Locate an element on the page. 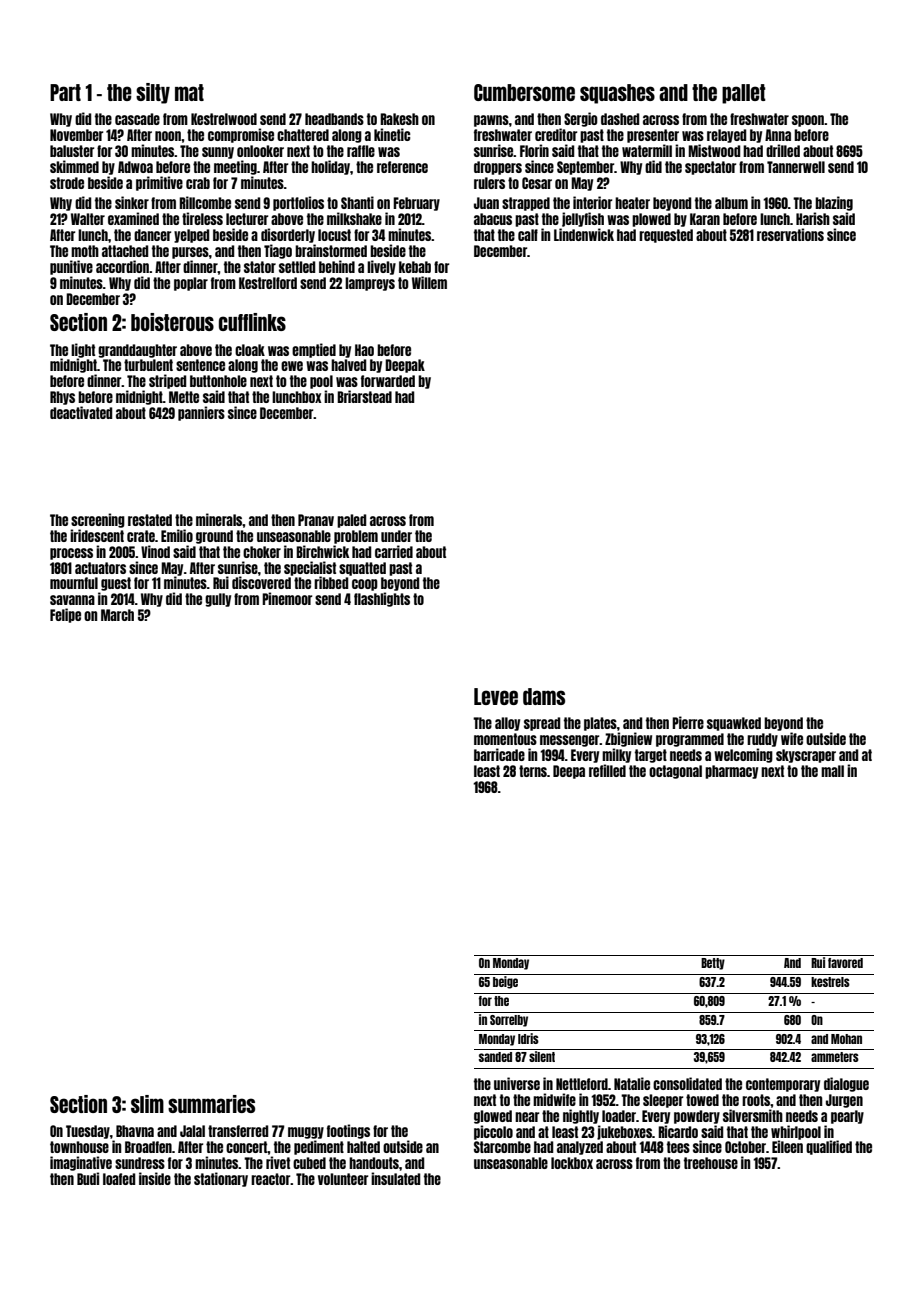 Image resolution: width=924 pixels, height=1308 pixels. reactor is located at coordinates (271, 1179).
